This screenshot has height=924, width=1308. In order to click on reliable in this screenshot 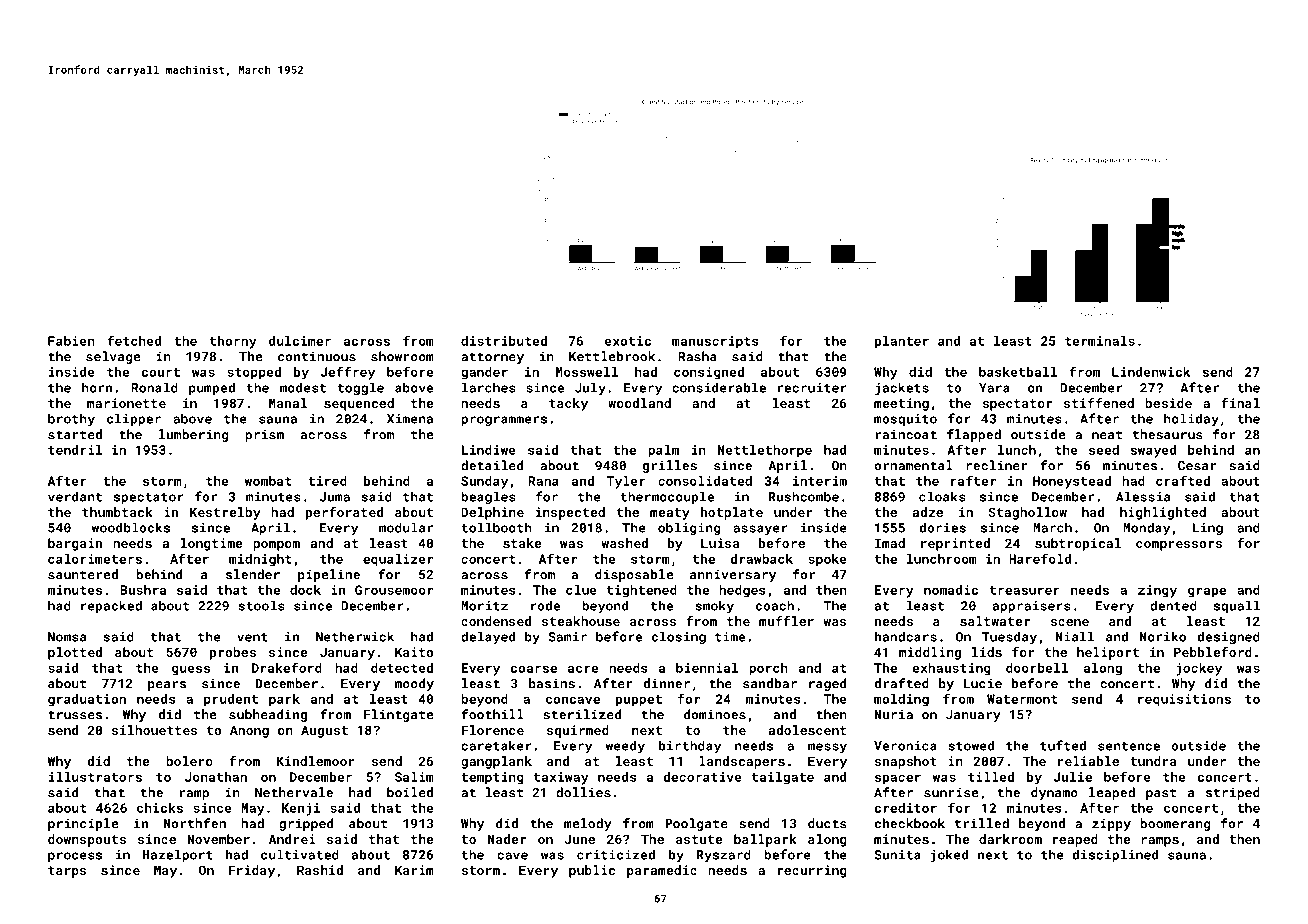, I will do `click(1088, 761)`.
